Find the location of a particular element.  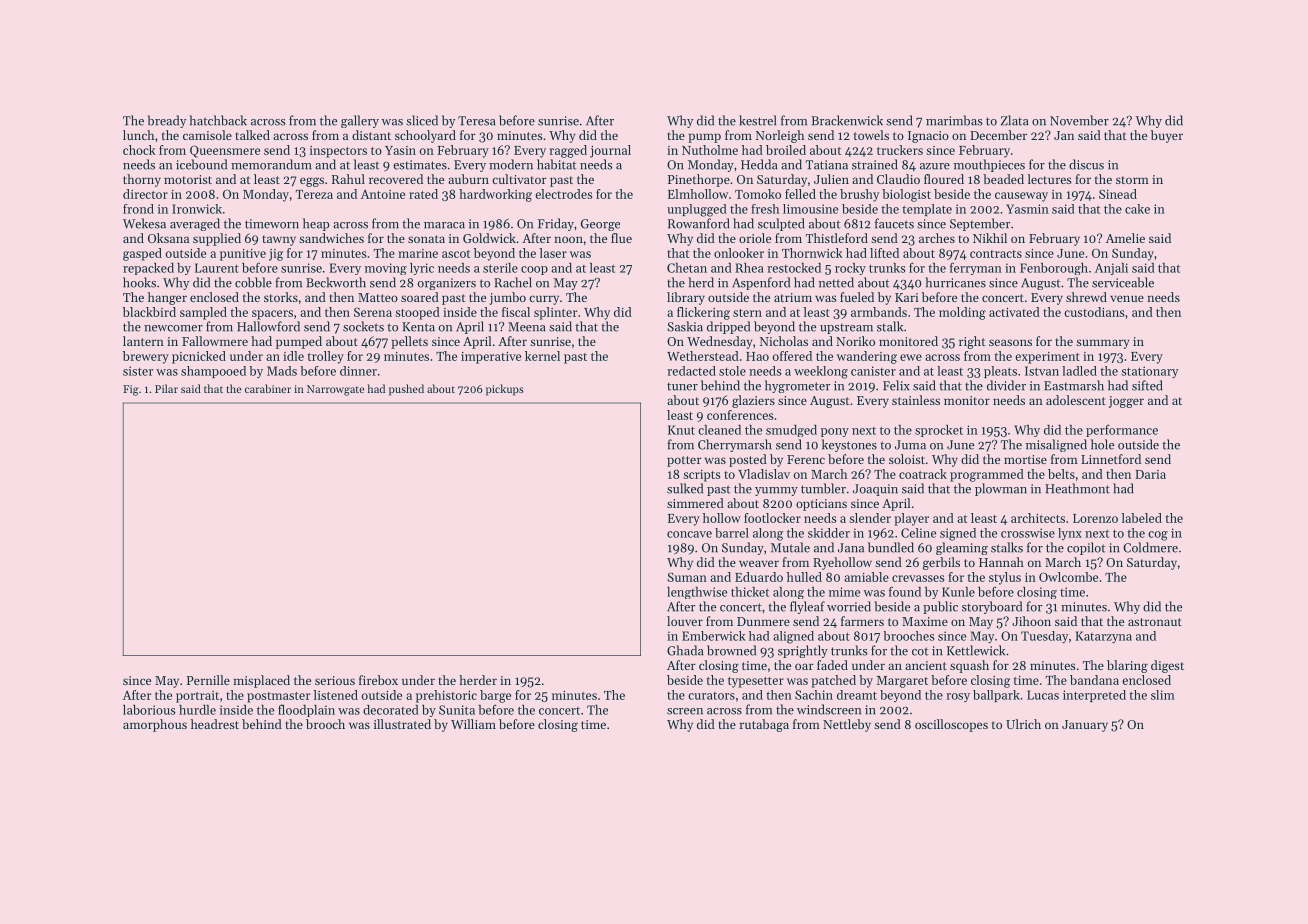

Ghada is located at coordinates (685, 650).
